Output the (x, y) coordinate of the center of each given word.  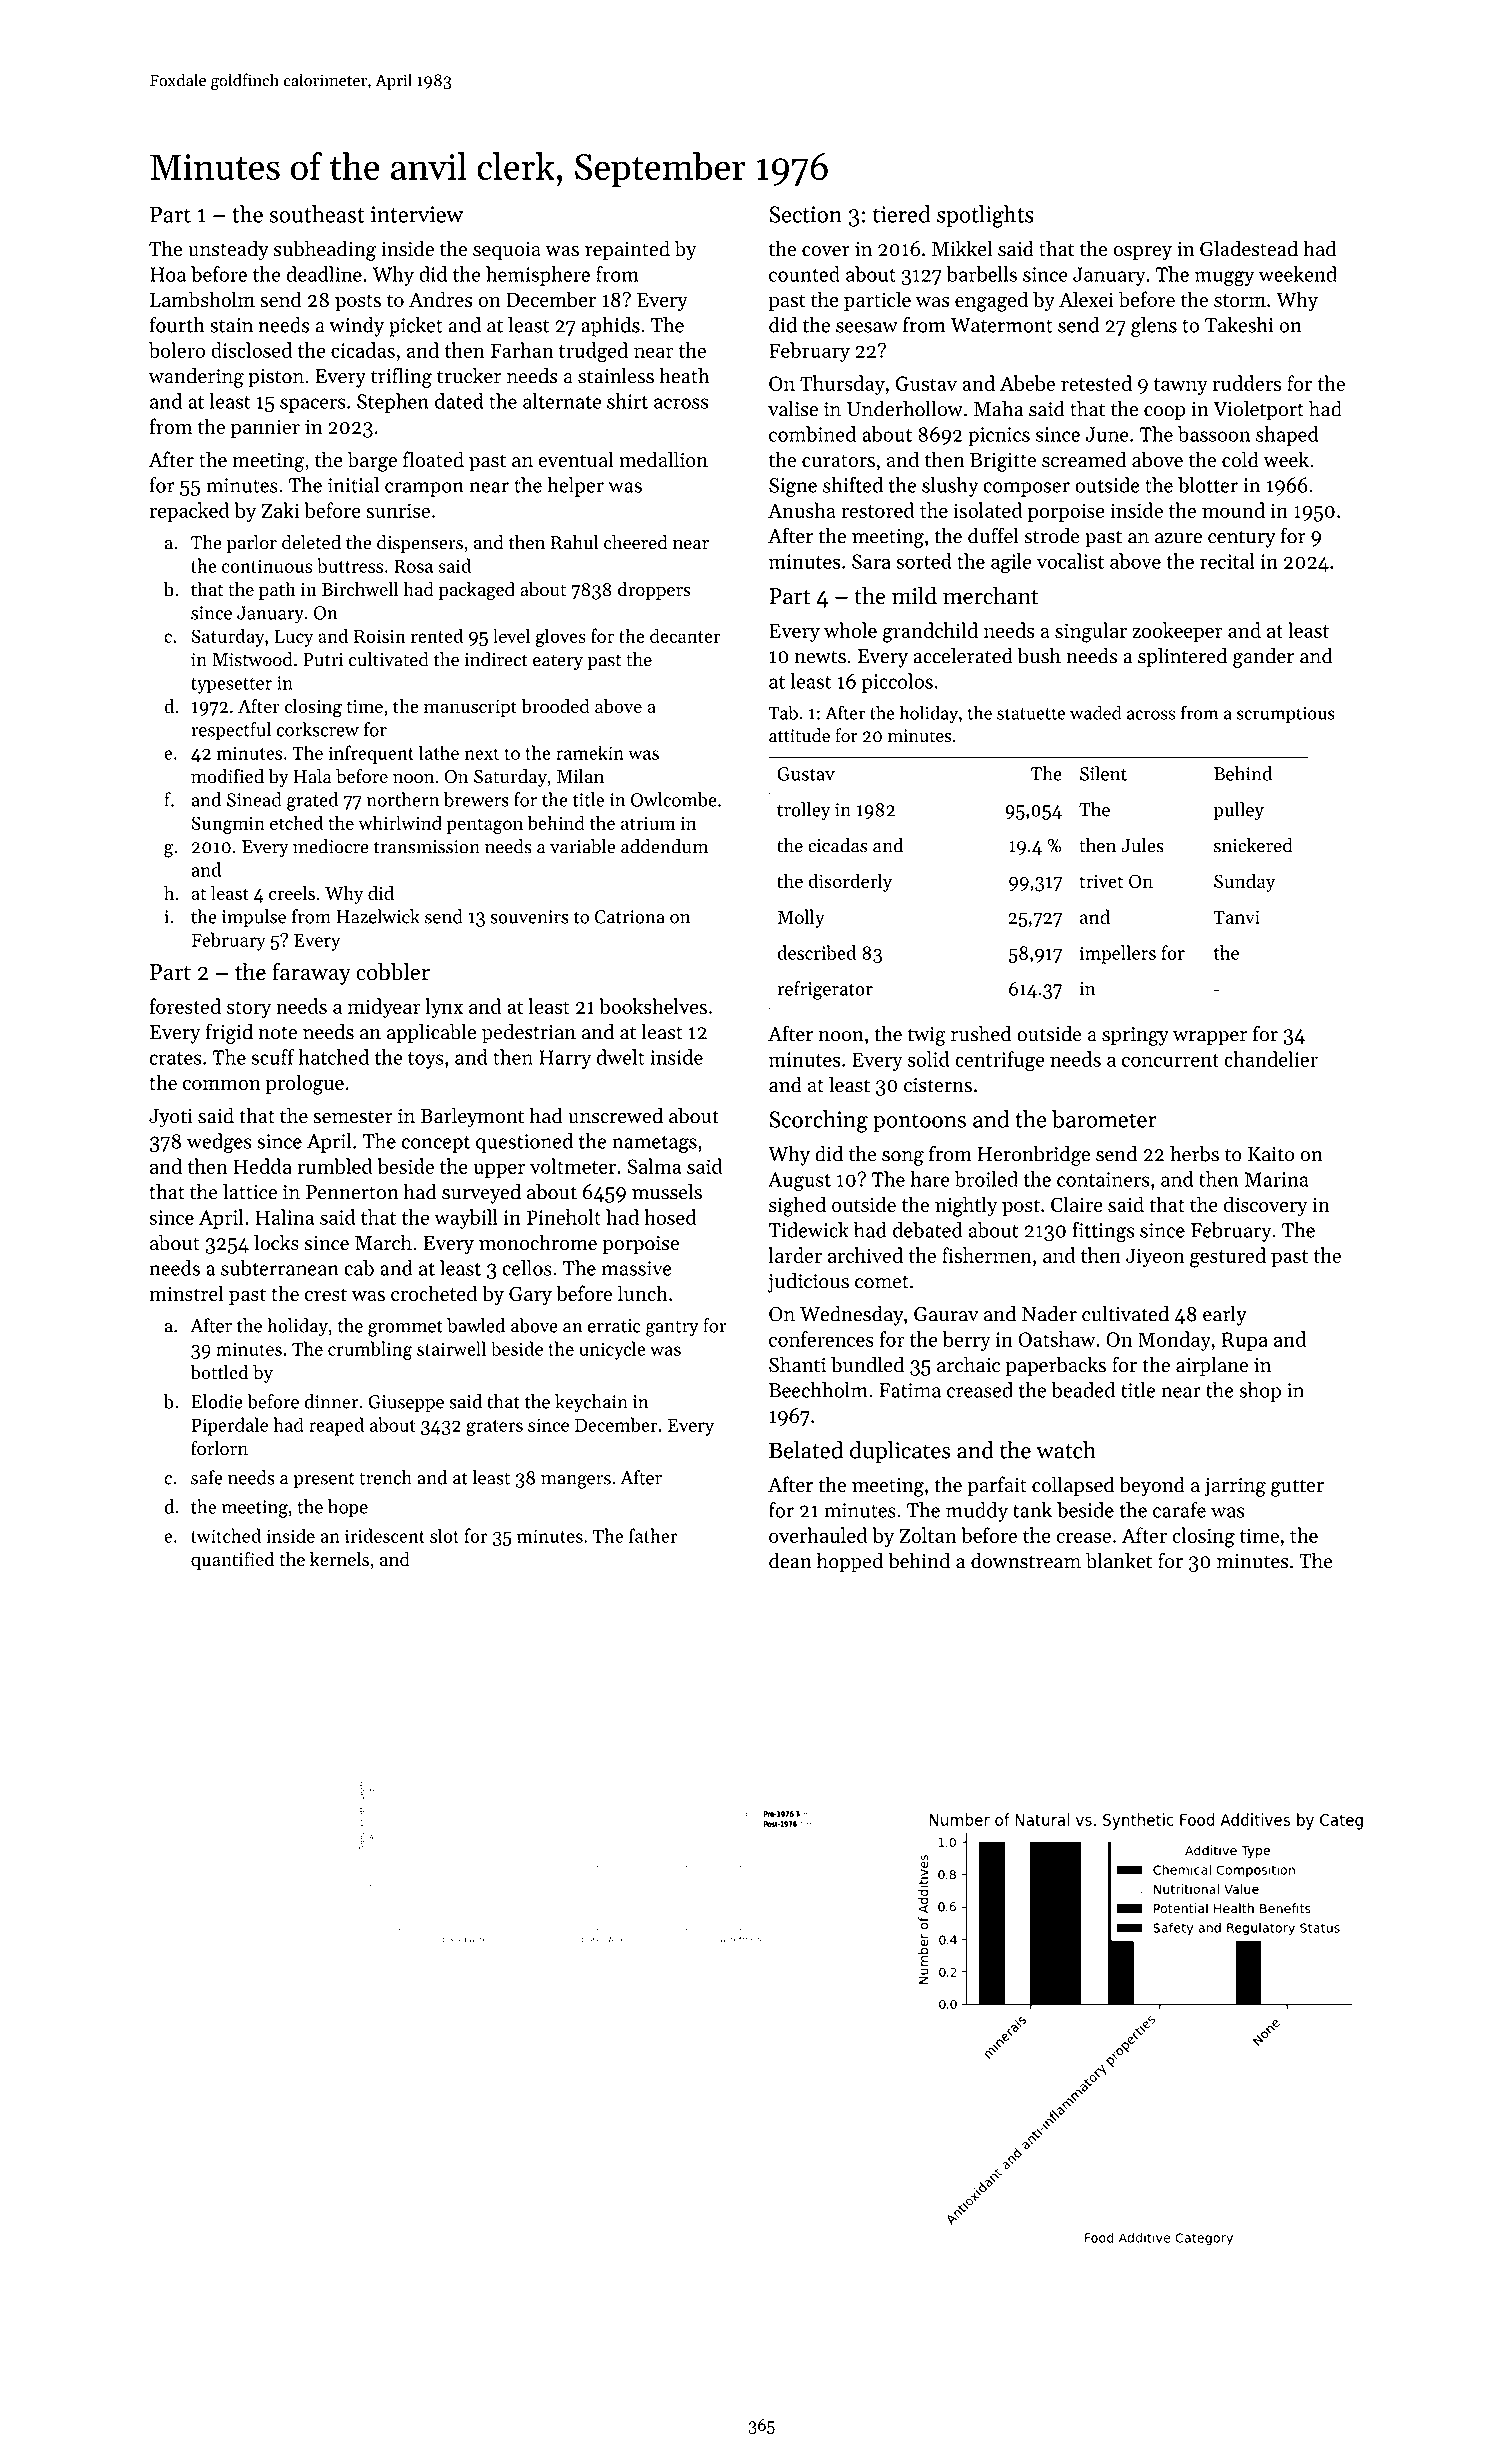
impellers (1118, 954)
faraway (311, 973)
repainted (627, 250)
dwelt (621, 1057)
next (481, 754)
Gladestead (1249, 248)
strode (1052, 536)
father (653, 1535)
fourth (177, 325)
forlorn (219, 1448)
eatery (558, 662)
